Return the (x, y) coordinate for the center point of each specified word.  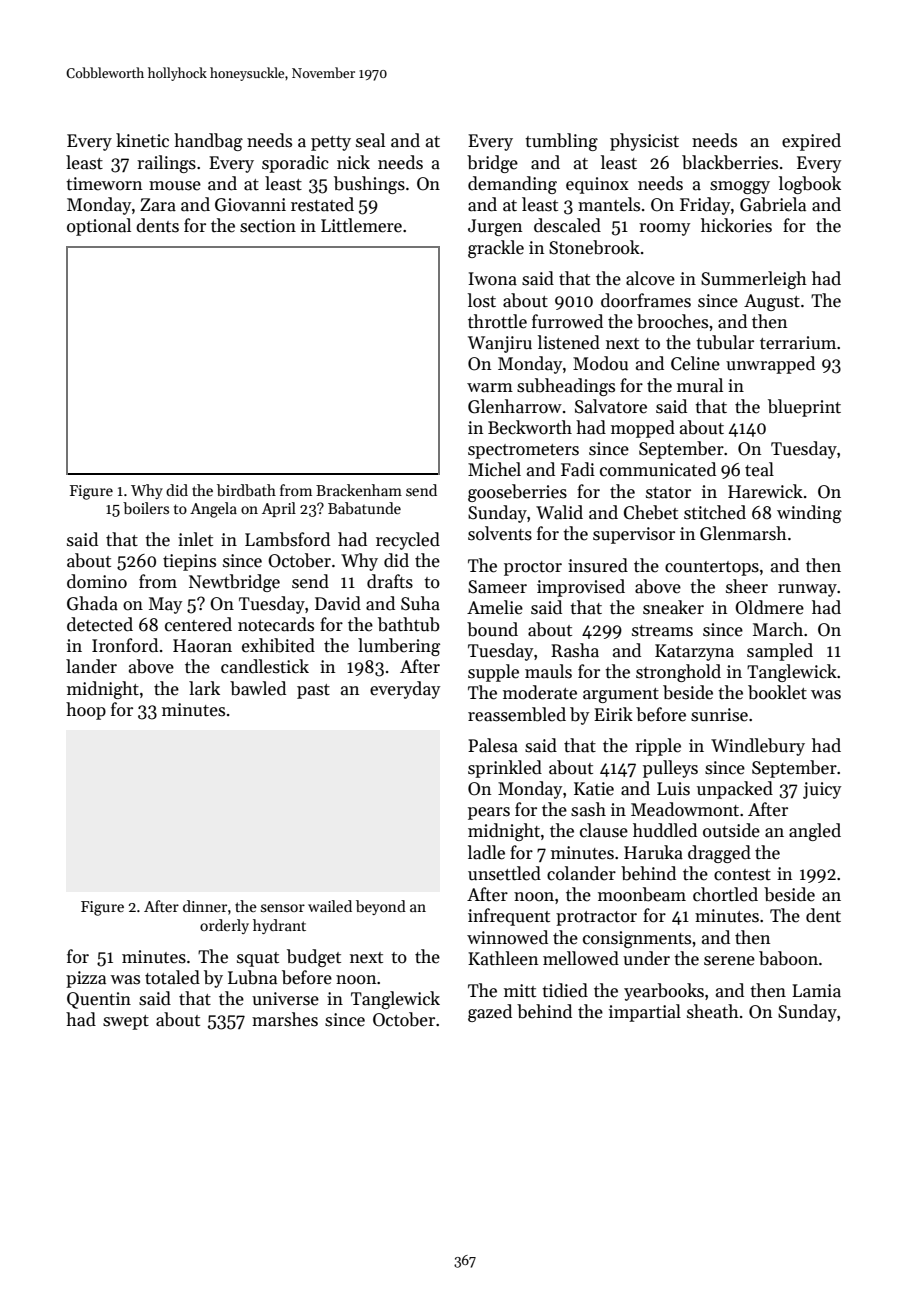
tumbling (561, 142)
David (338, 603)
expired (811, 142)
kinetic (142, 140)
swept (126, 1022)
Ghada (92, 603)
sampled (780, 652)
